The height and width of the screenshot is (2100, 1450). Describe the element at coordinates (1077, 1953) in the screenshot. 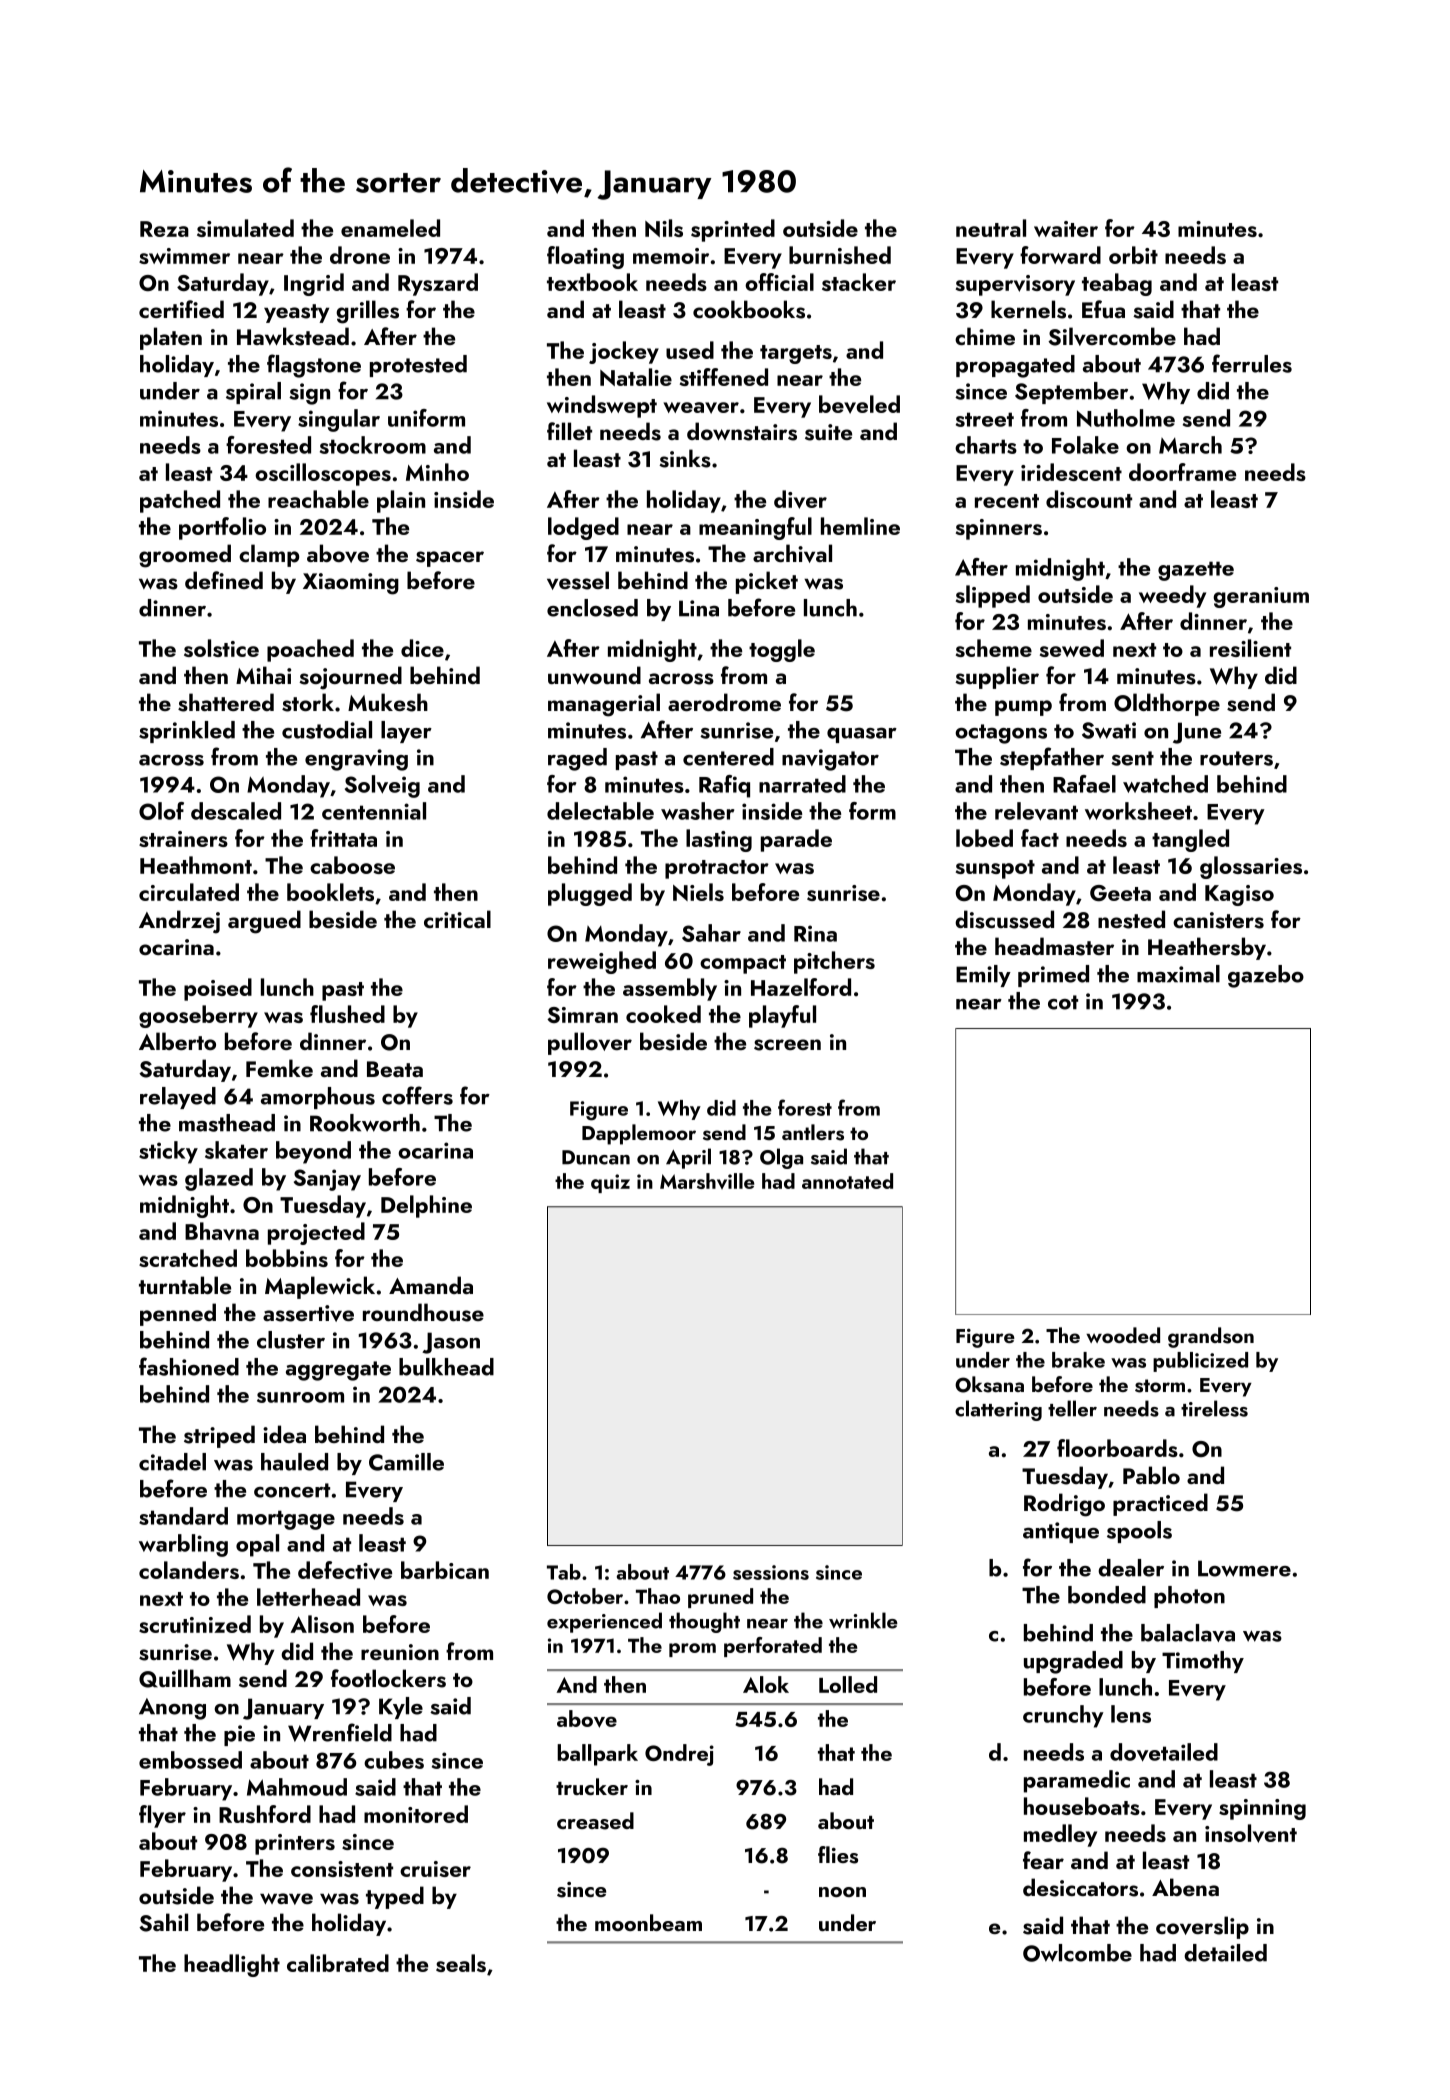

I see `Owlcombe` at that location.
